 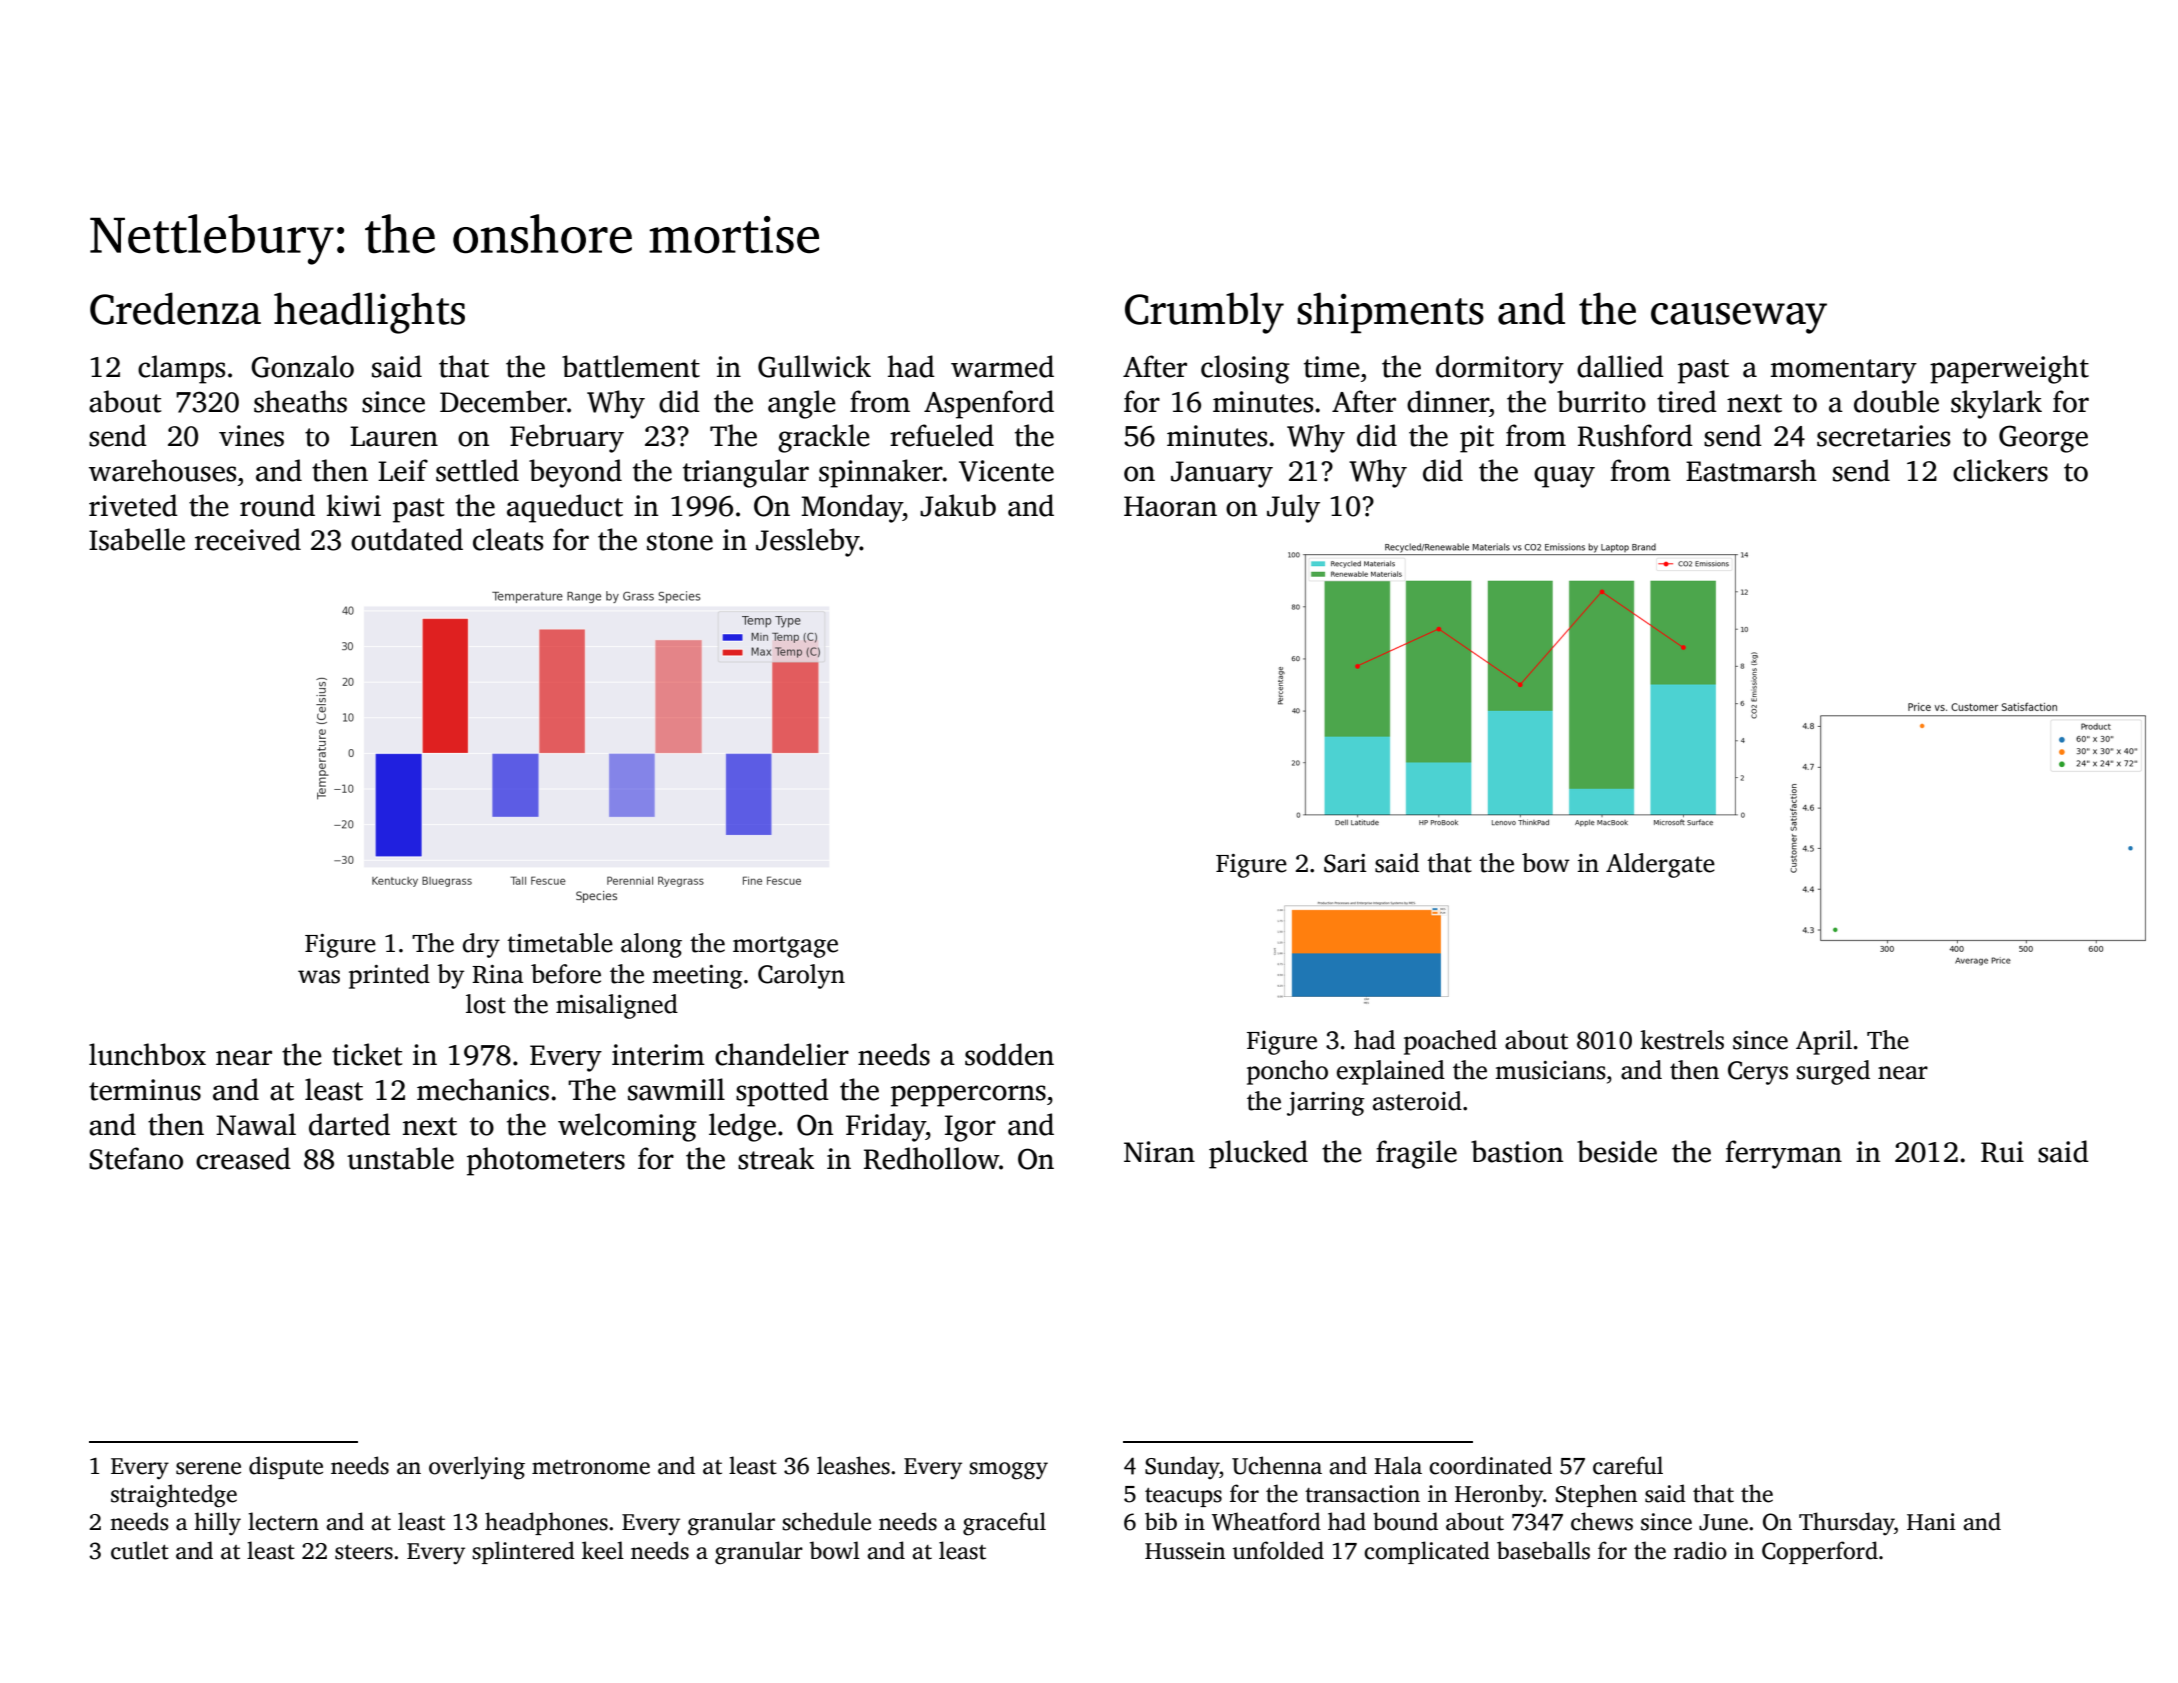 What do you see at coordinates (1345, 863) in the screenshot?
I see `Sari` at bounding box center [1345, 863].
